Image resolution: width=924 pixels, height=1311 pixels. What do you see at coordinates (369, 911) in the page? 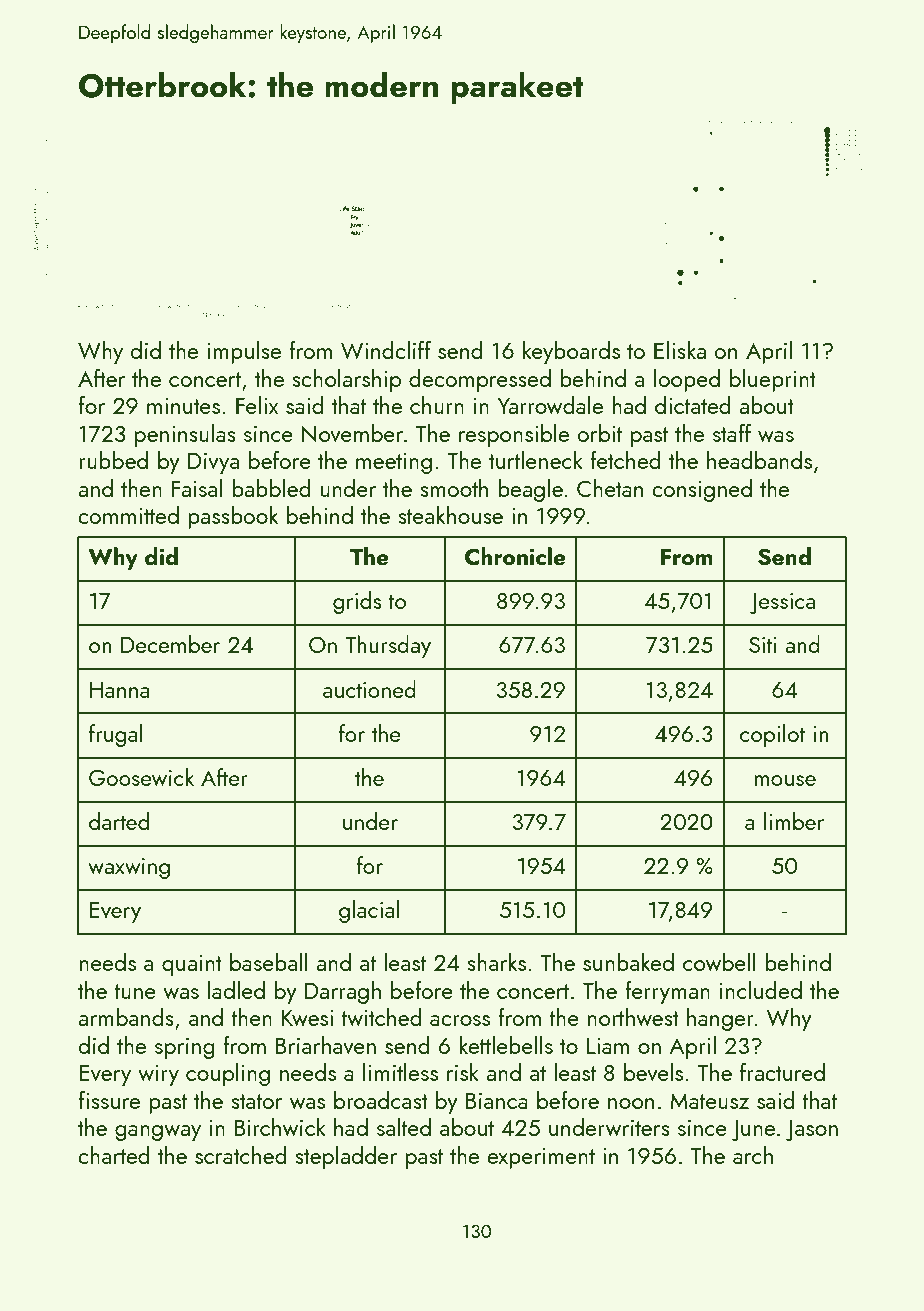
I see `glacial` at bounding box center [369, 911].
